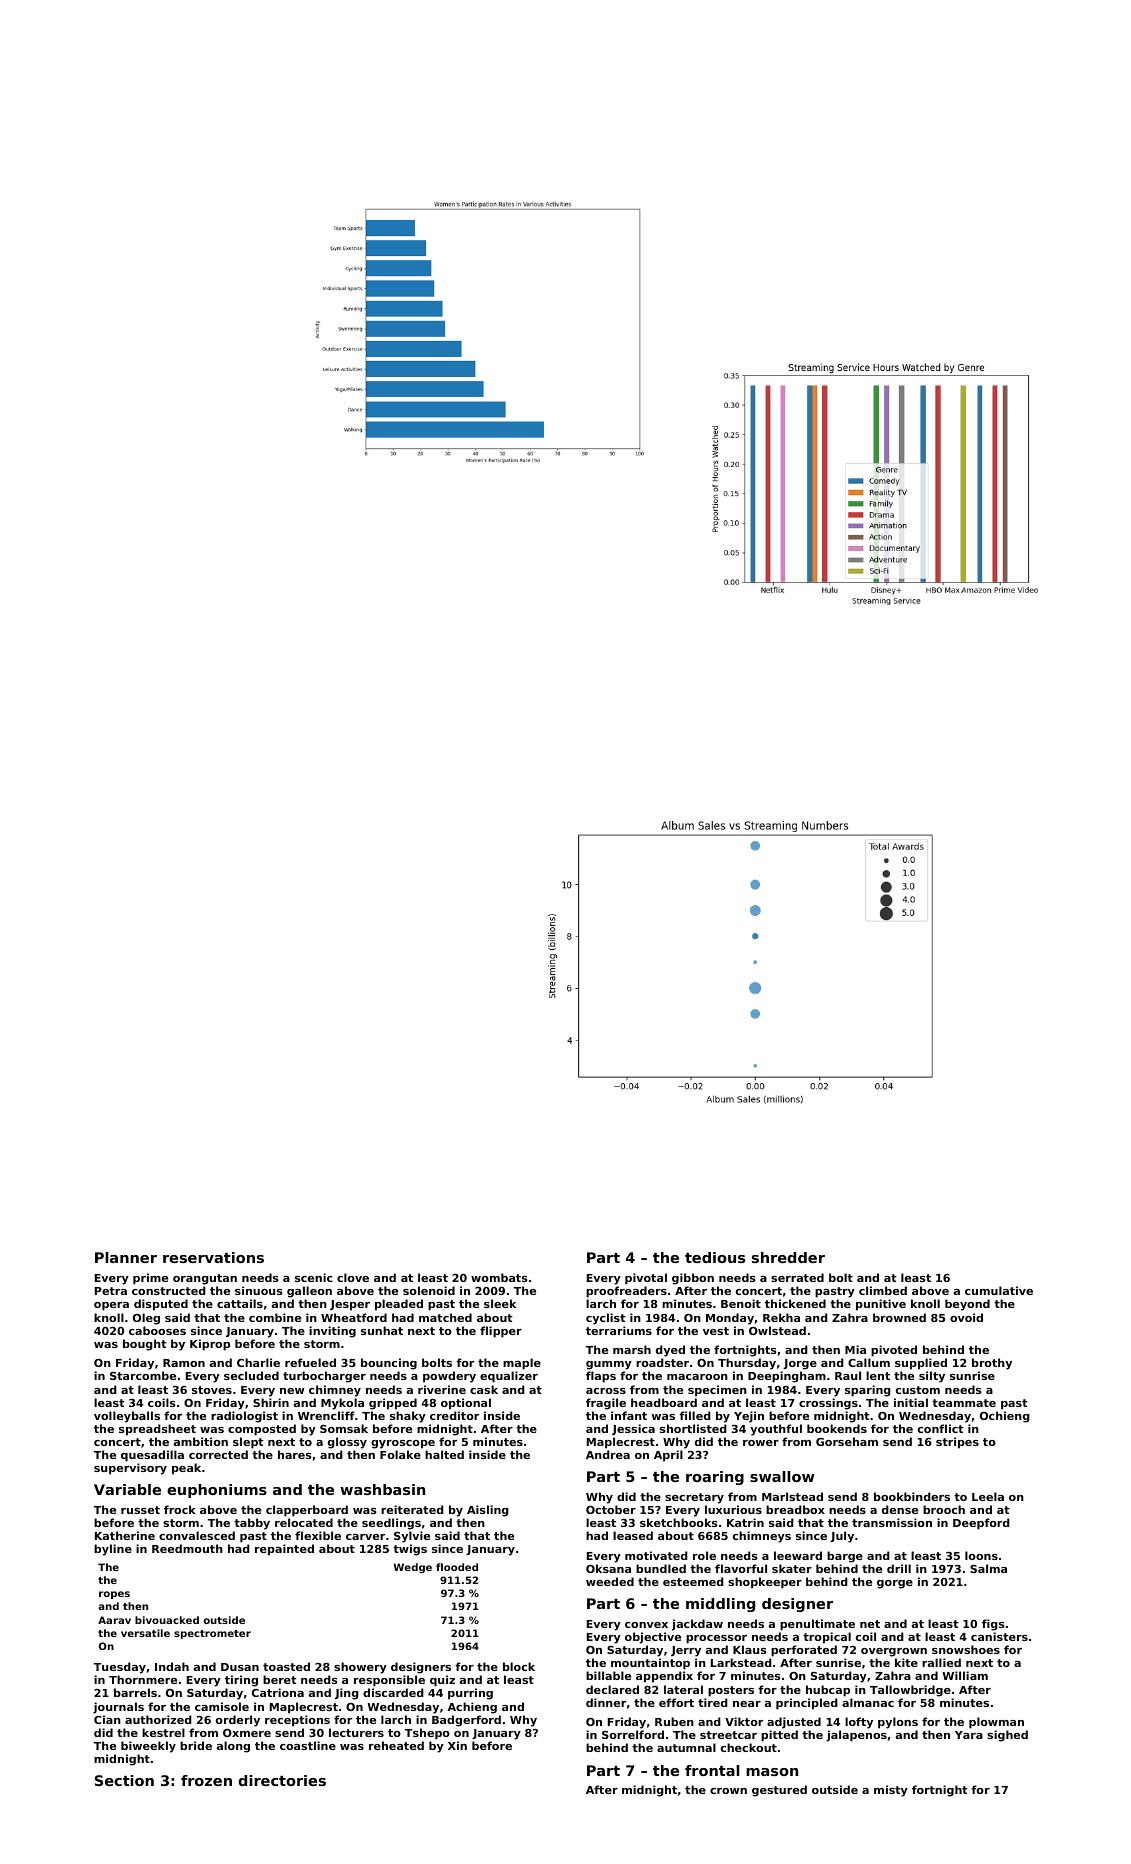  What do you see at coordinates (347, 1694) in the screenshot?
I see `Jing` at bounding box center [347, 1694].
